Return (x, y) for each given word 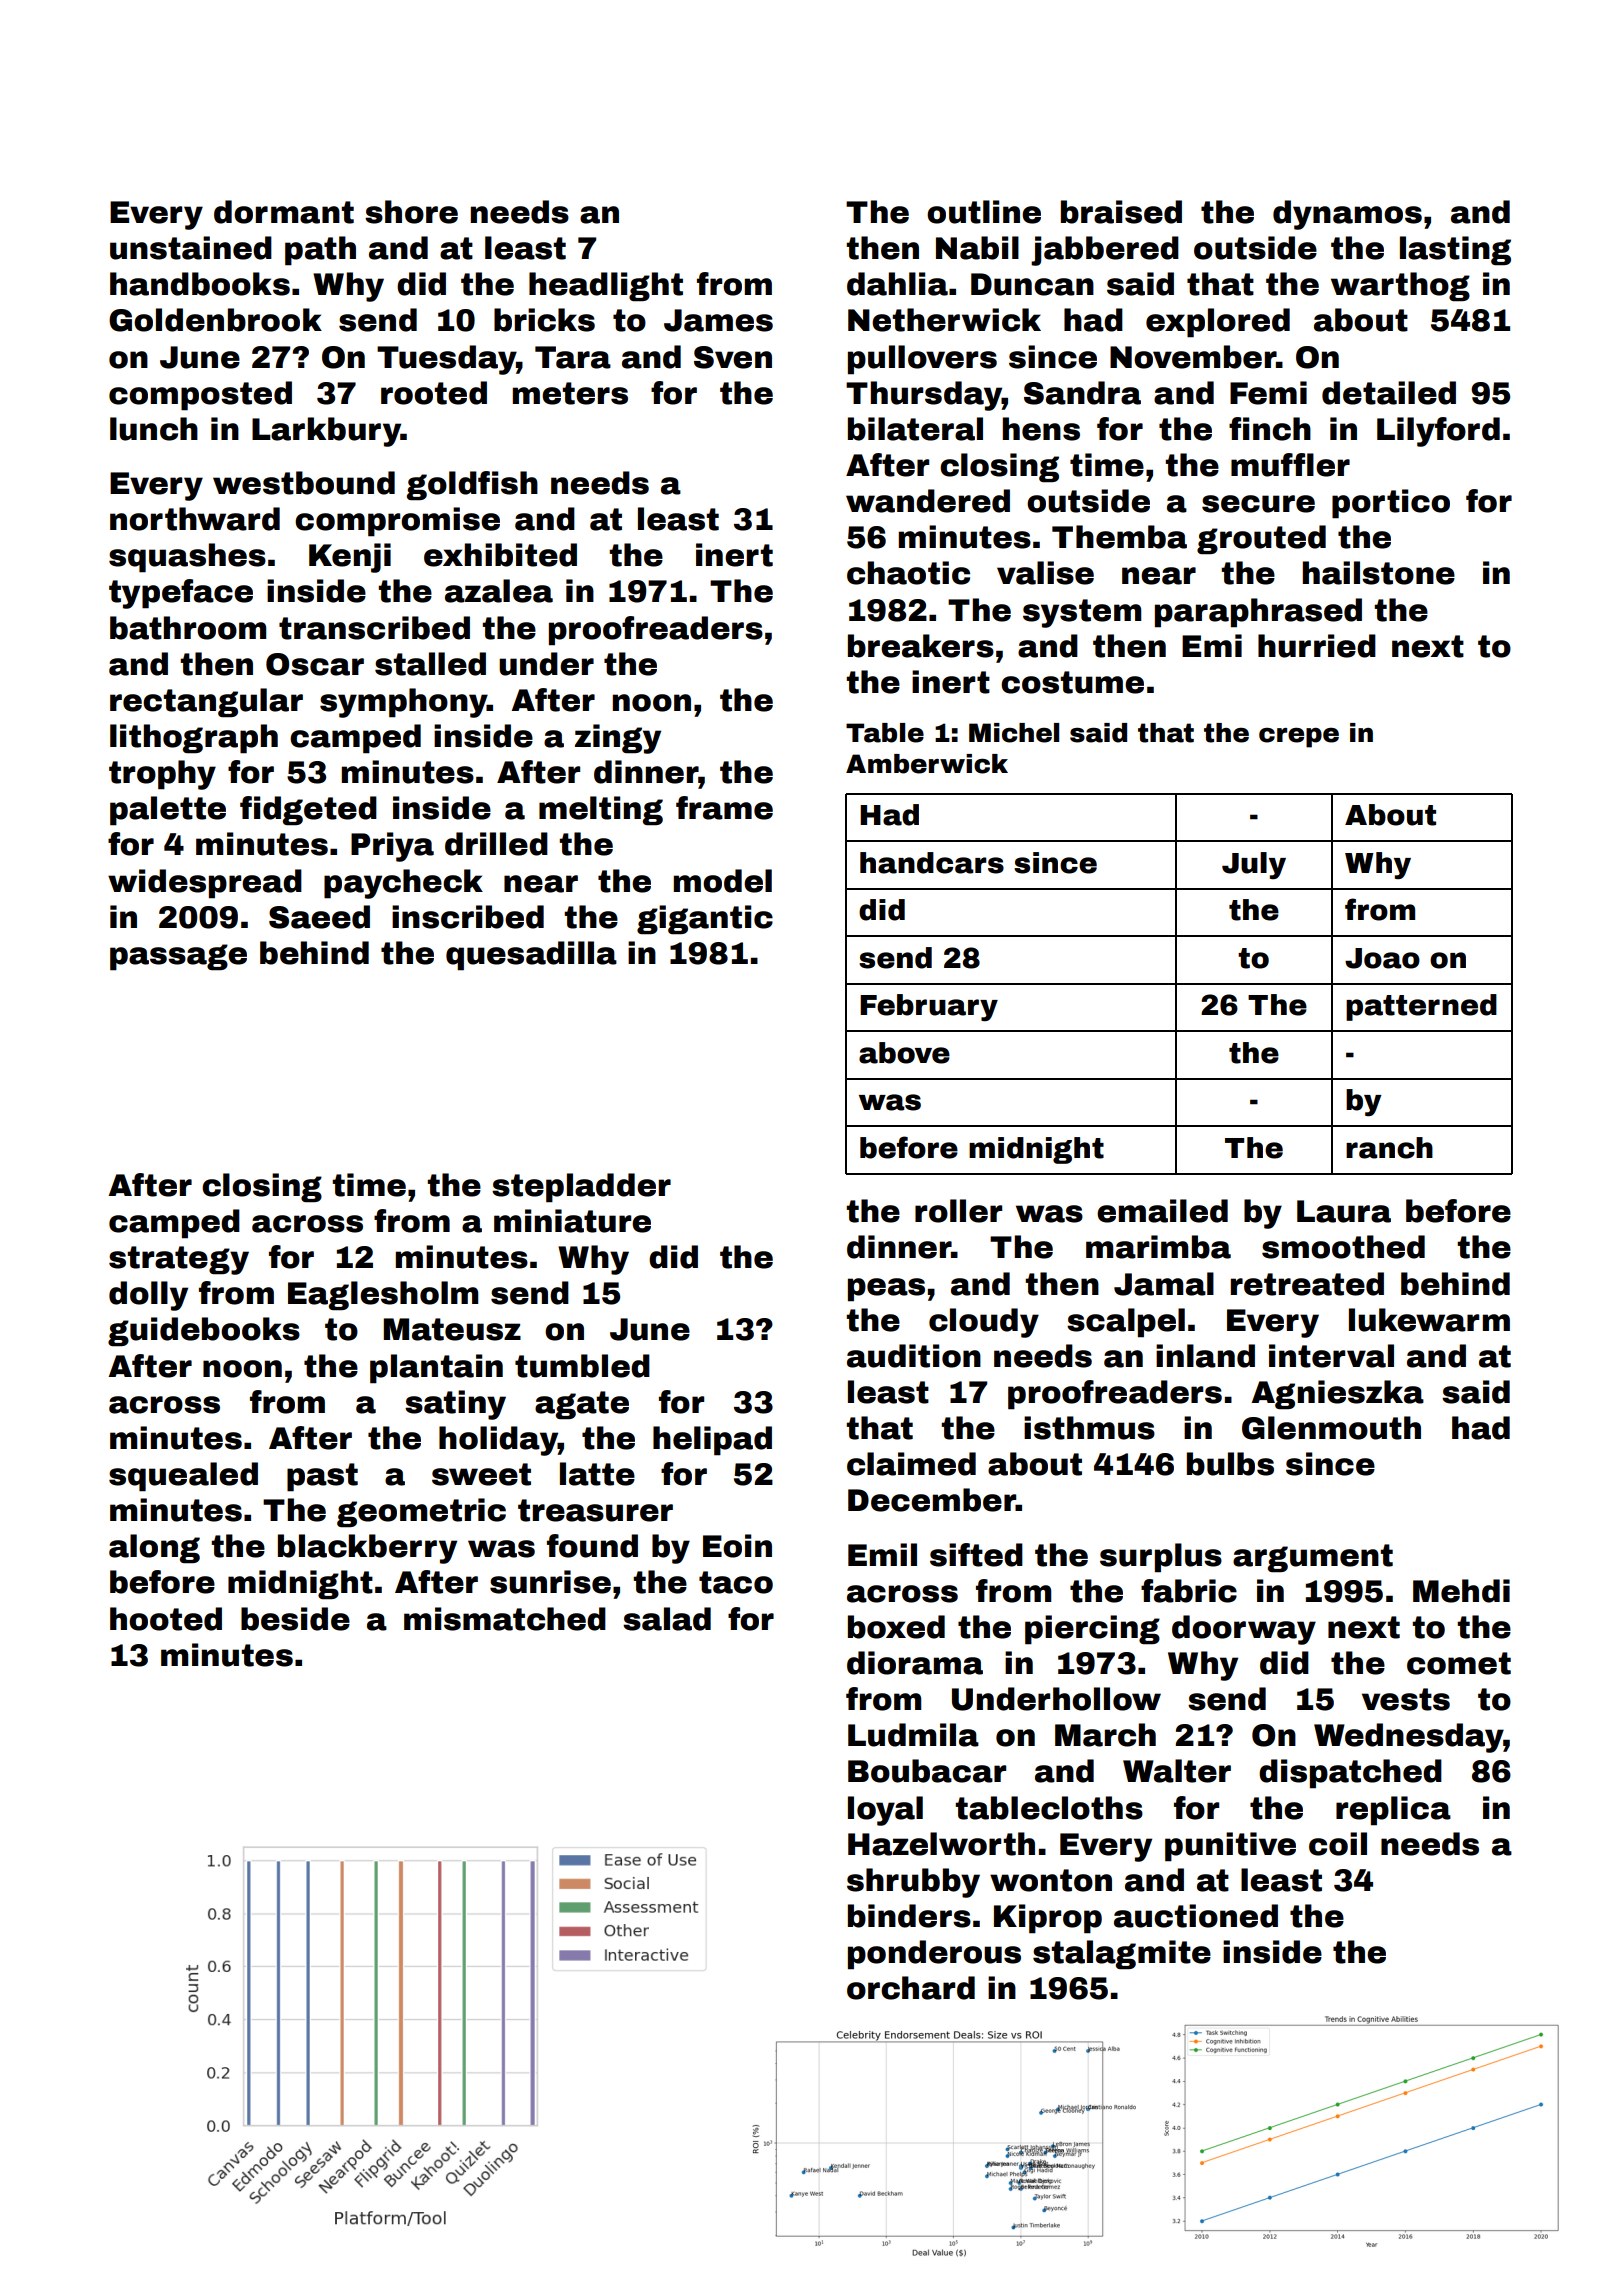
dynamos (1347, 215)
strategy (179, 1260)
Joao (1382, 958)
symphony (403, 703)
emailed (1162, 1211)
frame (724, 808)
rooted (434, 393)
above (904, 1053)
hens (1041, 429)
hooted (166, 1619)
